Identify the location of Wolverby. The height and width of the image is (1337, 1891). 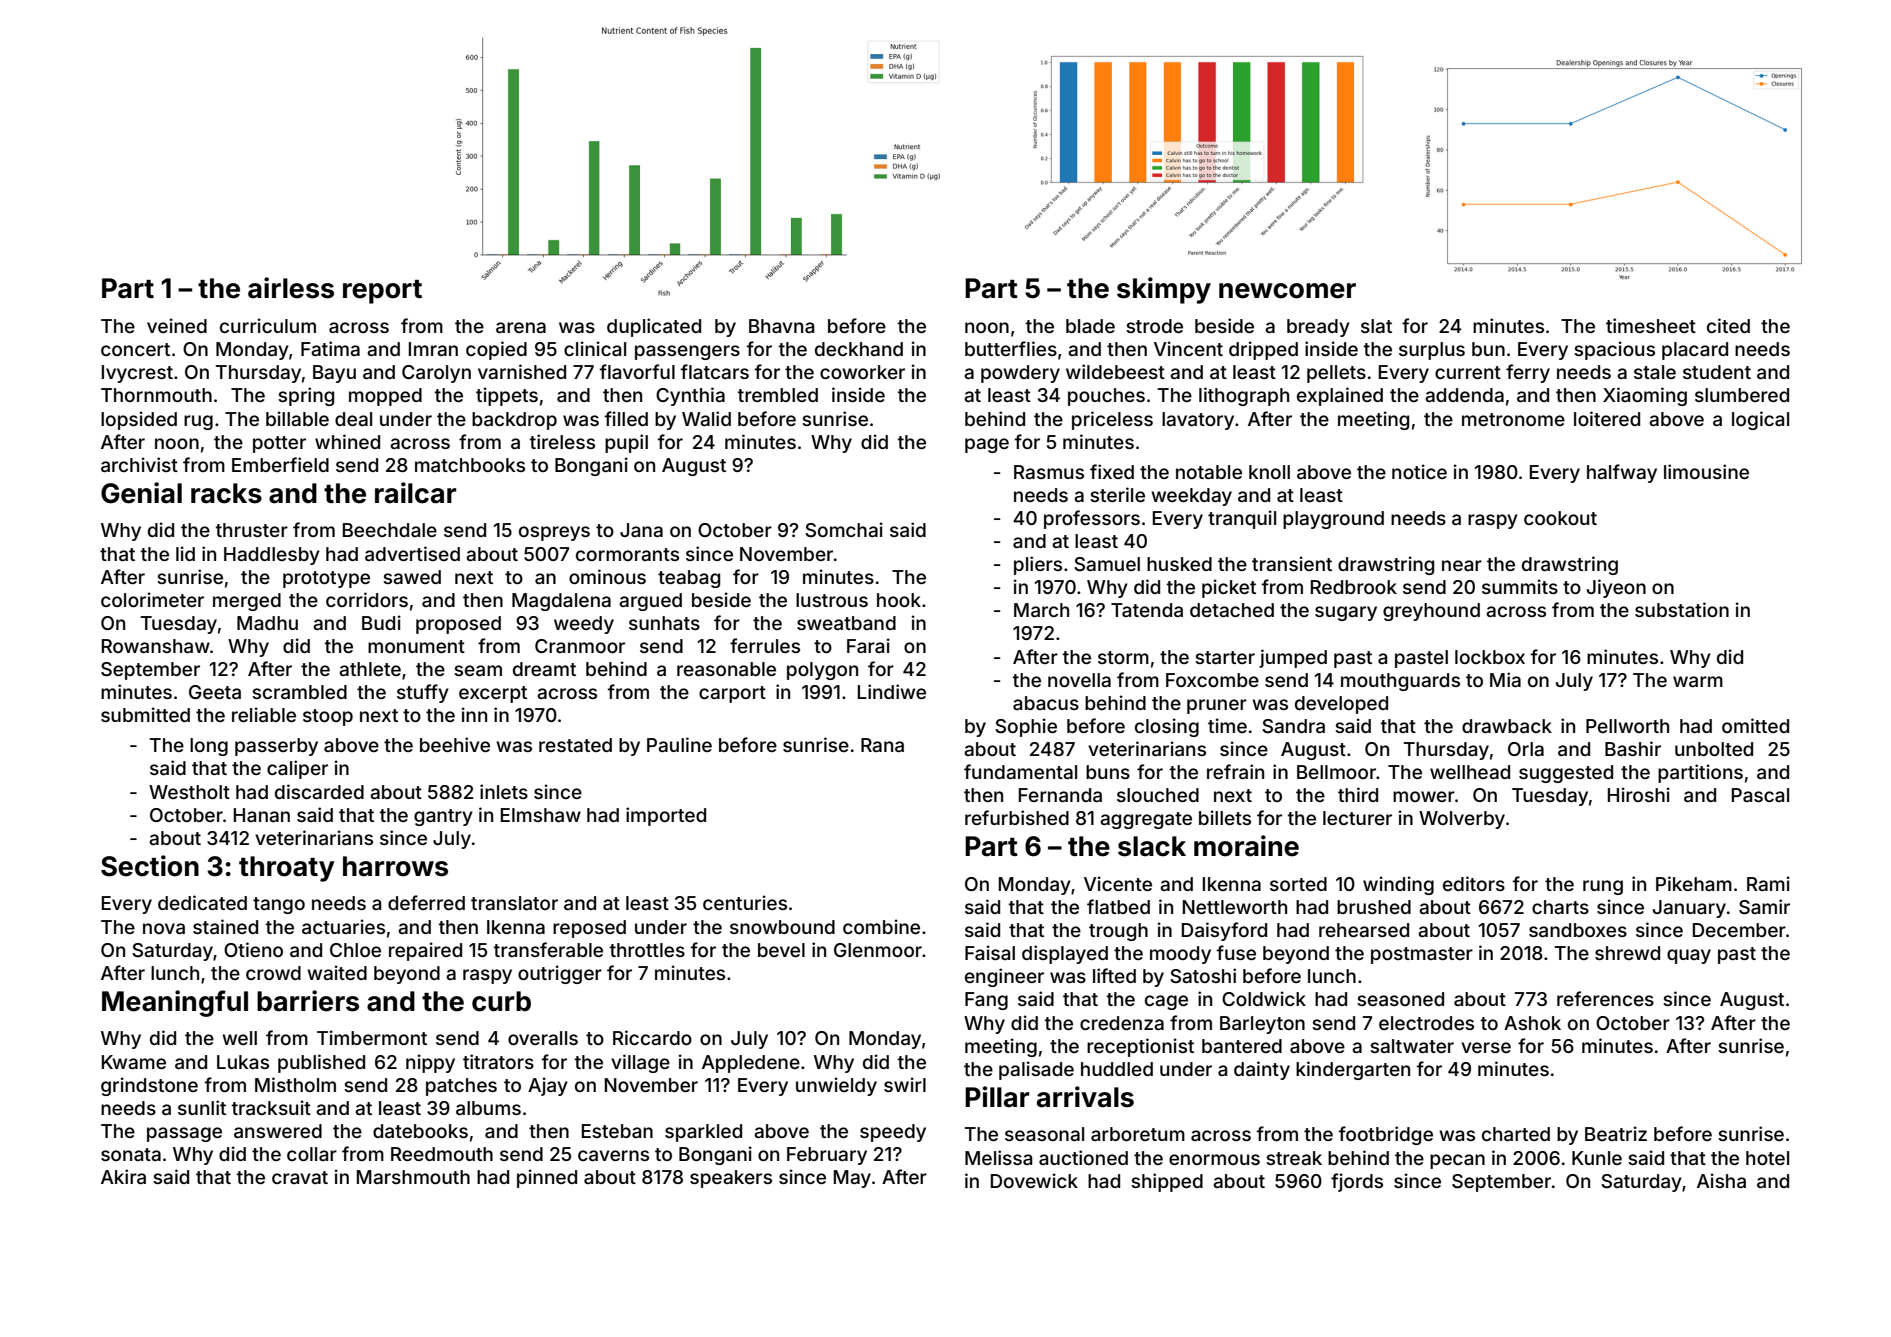
(1462, 820).
